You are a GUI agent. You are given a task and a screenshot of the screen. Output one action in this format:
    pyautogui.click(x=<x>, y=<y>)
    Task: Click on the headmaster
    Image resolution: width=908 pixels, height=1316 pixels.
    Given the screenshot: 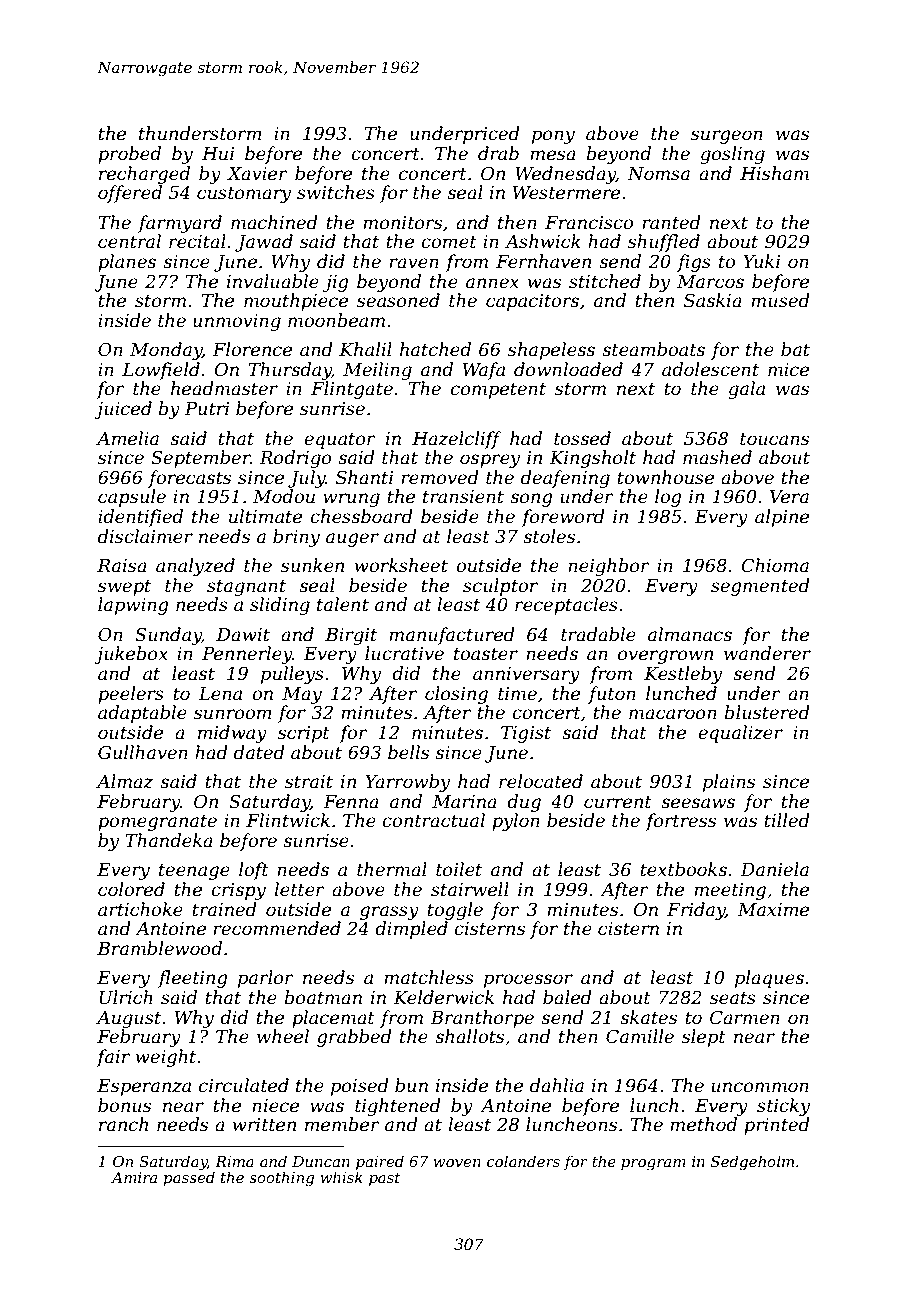 What is the action you would take?
    pyautogui.click(x=224, y=388)
